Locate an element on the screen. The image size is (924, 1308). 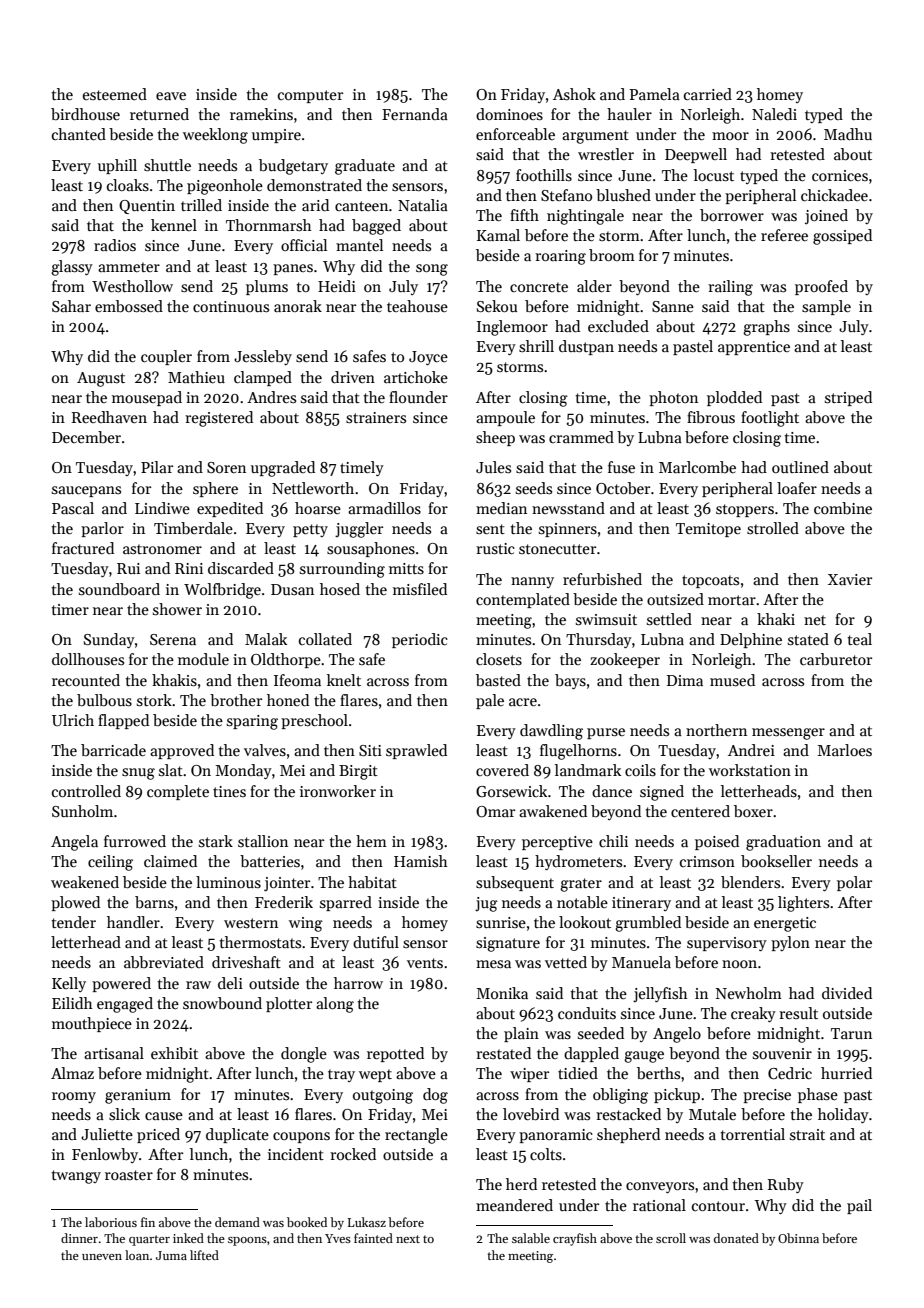
fainted is located at coordinates (373, 1238).
